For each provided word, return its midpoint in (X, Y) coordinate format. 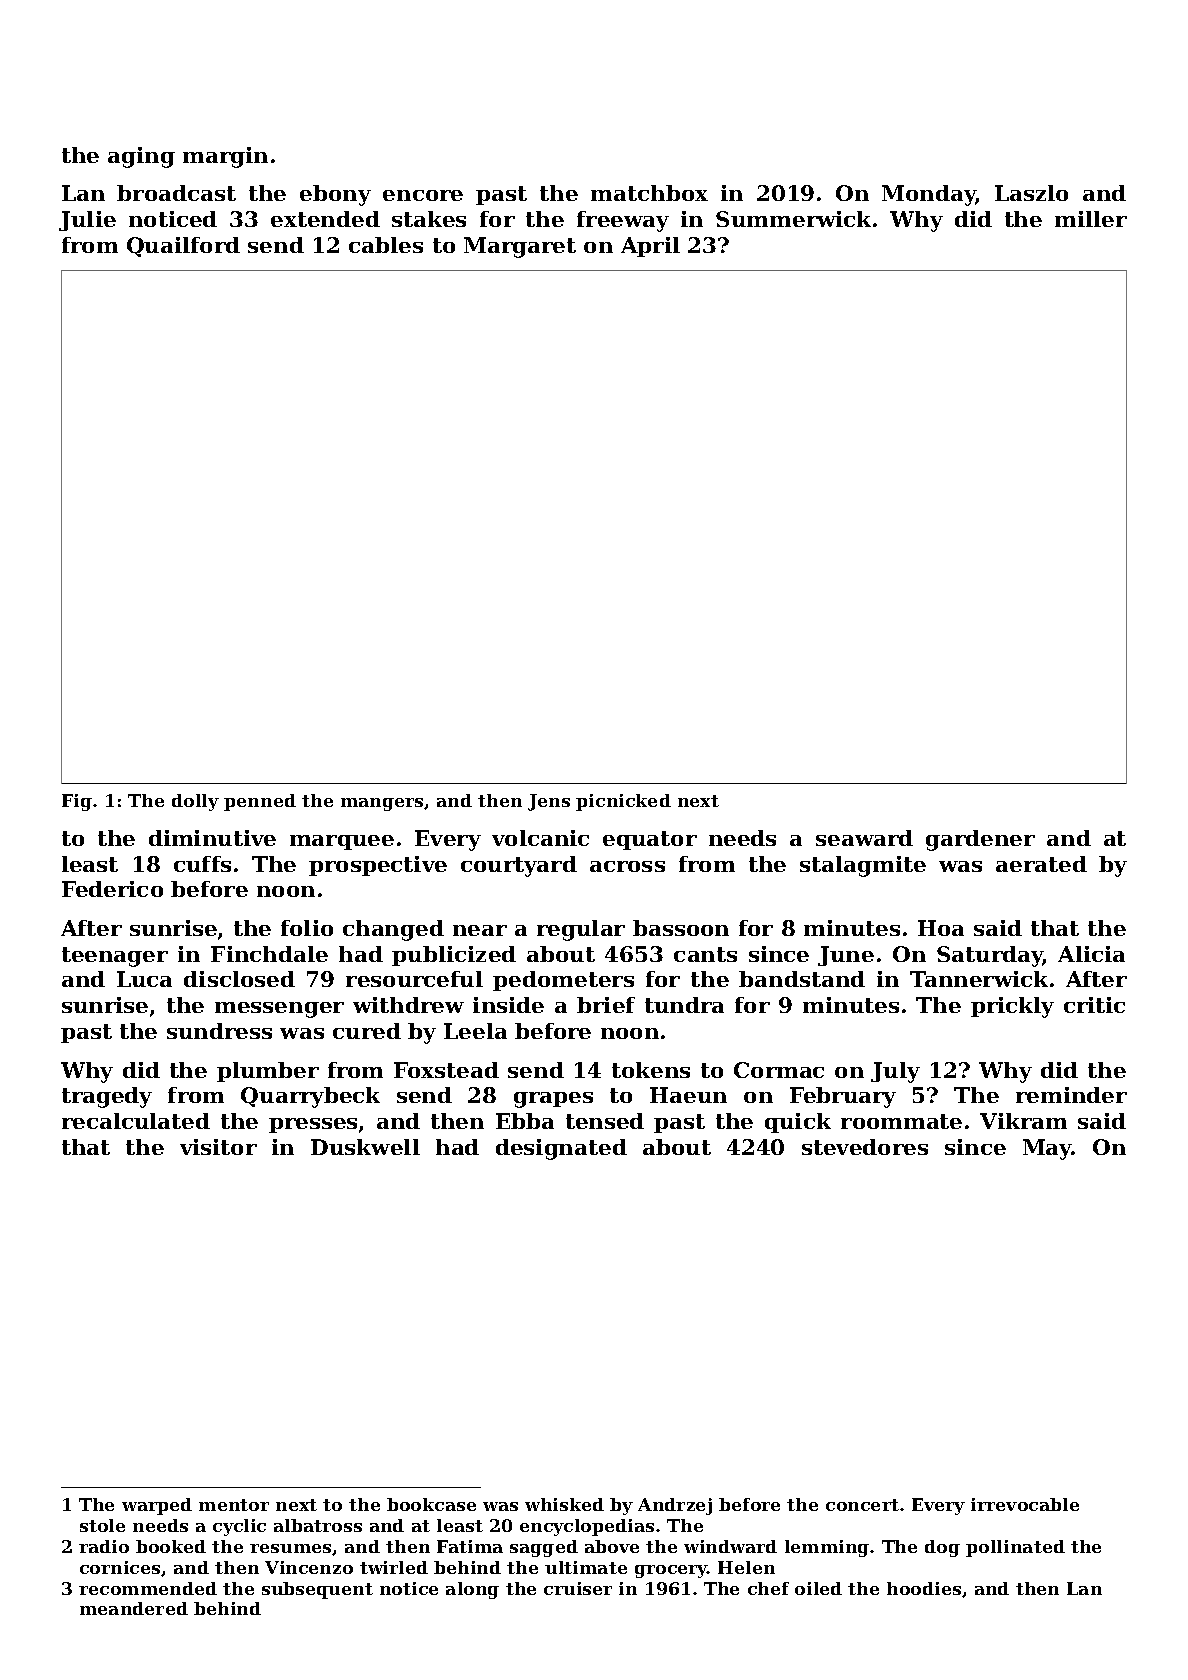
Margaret (520, 247)
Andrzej (675, 1506)
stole (102, 1525)
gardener (980, 840)
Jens (549, 802)
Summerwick (793, 219)
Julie (87, 221)
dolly (195, 802)
